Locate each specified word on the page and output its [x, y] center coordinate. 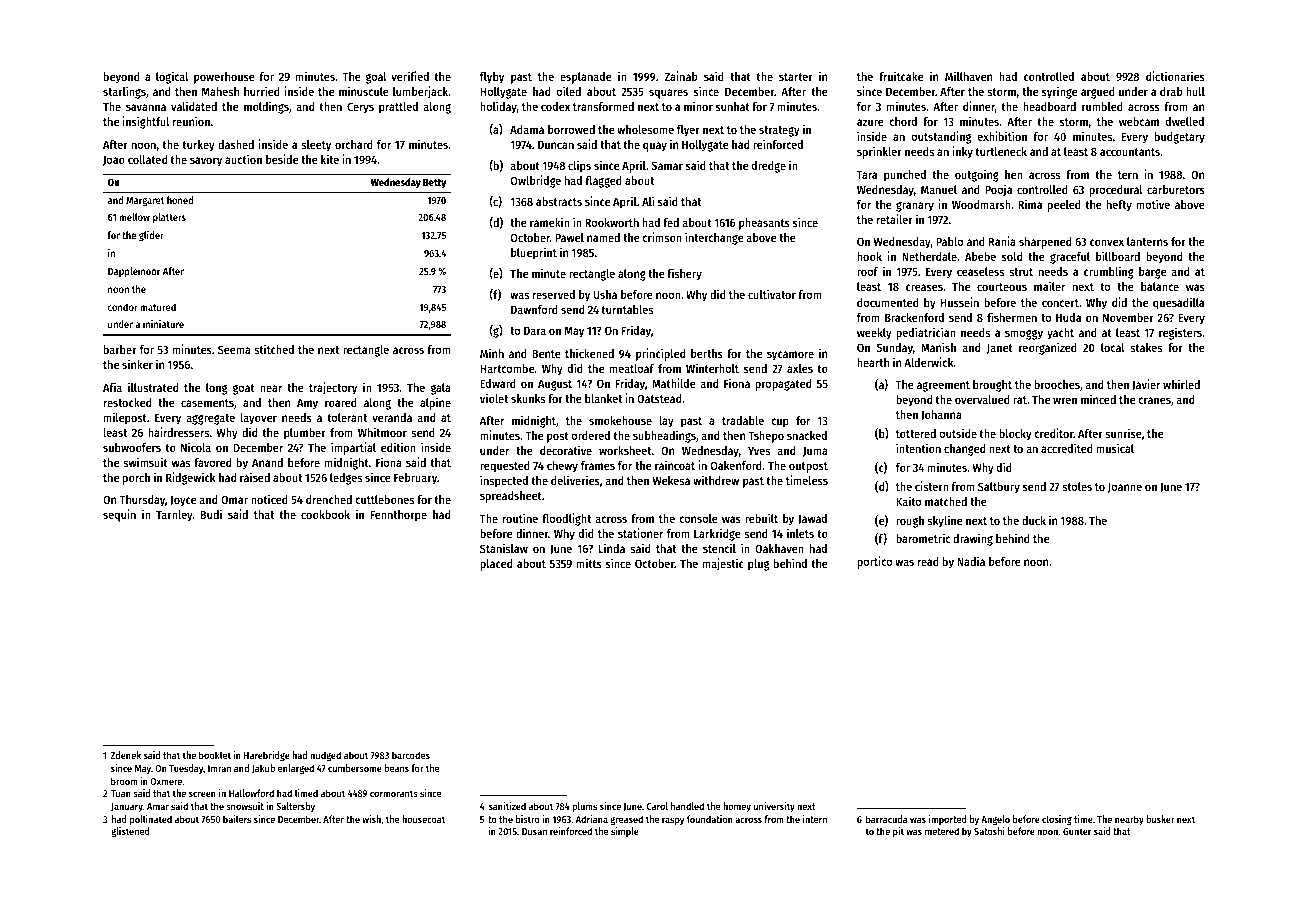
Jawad [812, 519]
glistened [130, 832]
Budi [211, 514]
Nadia [971, 561]
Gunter [1077, 831]
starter [796, 77]
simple [625, 832]
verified [410, 76]
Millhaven [968, 76]
